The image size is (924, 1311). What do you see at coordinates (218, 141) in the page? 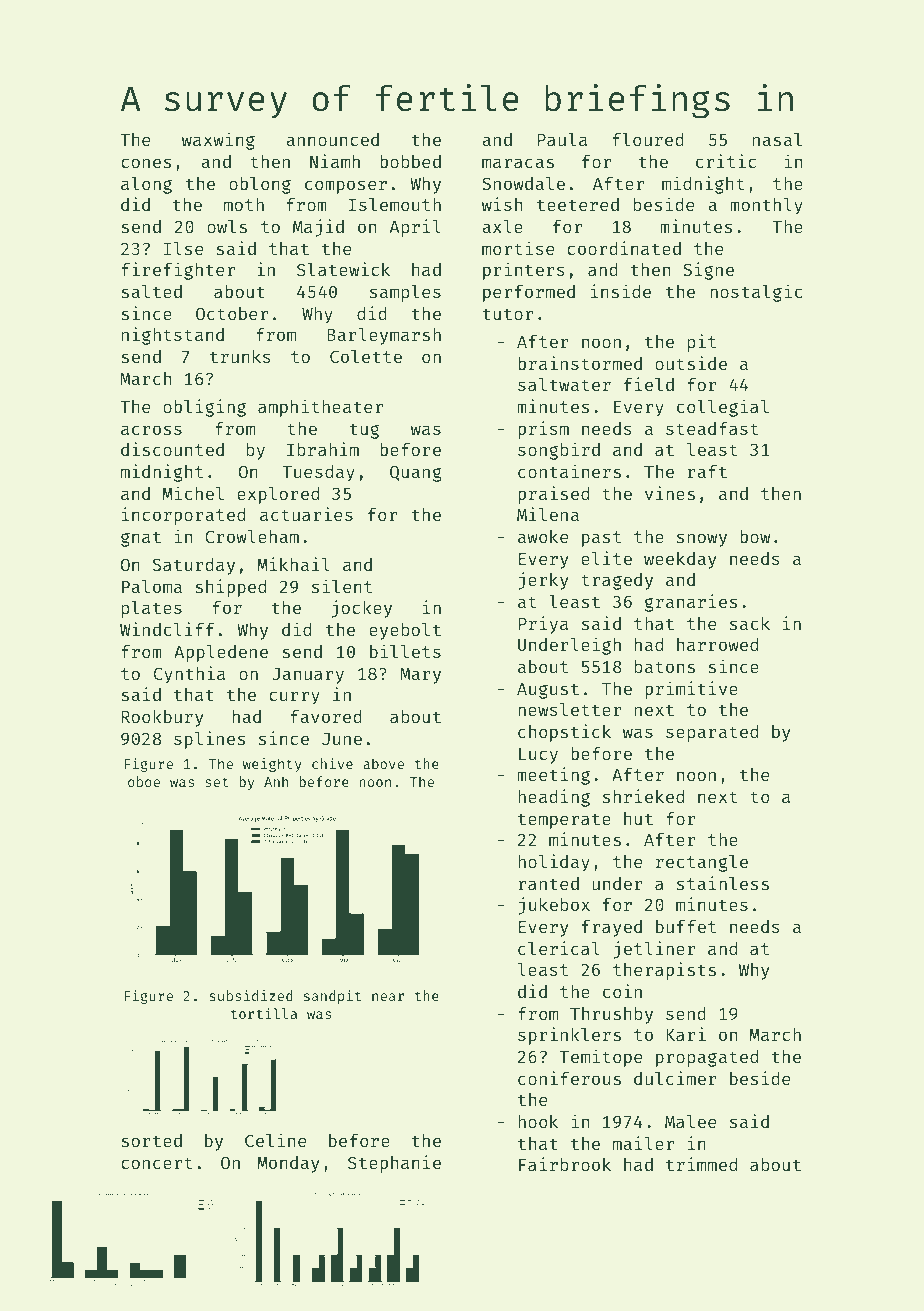
I see `waxwing` at bounding box center [218, 141].
